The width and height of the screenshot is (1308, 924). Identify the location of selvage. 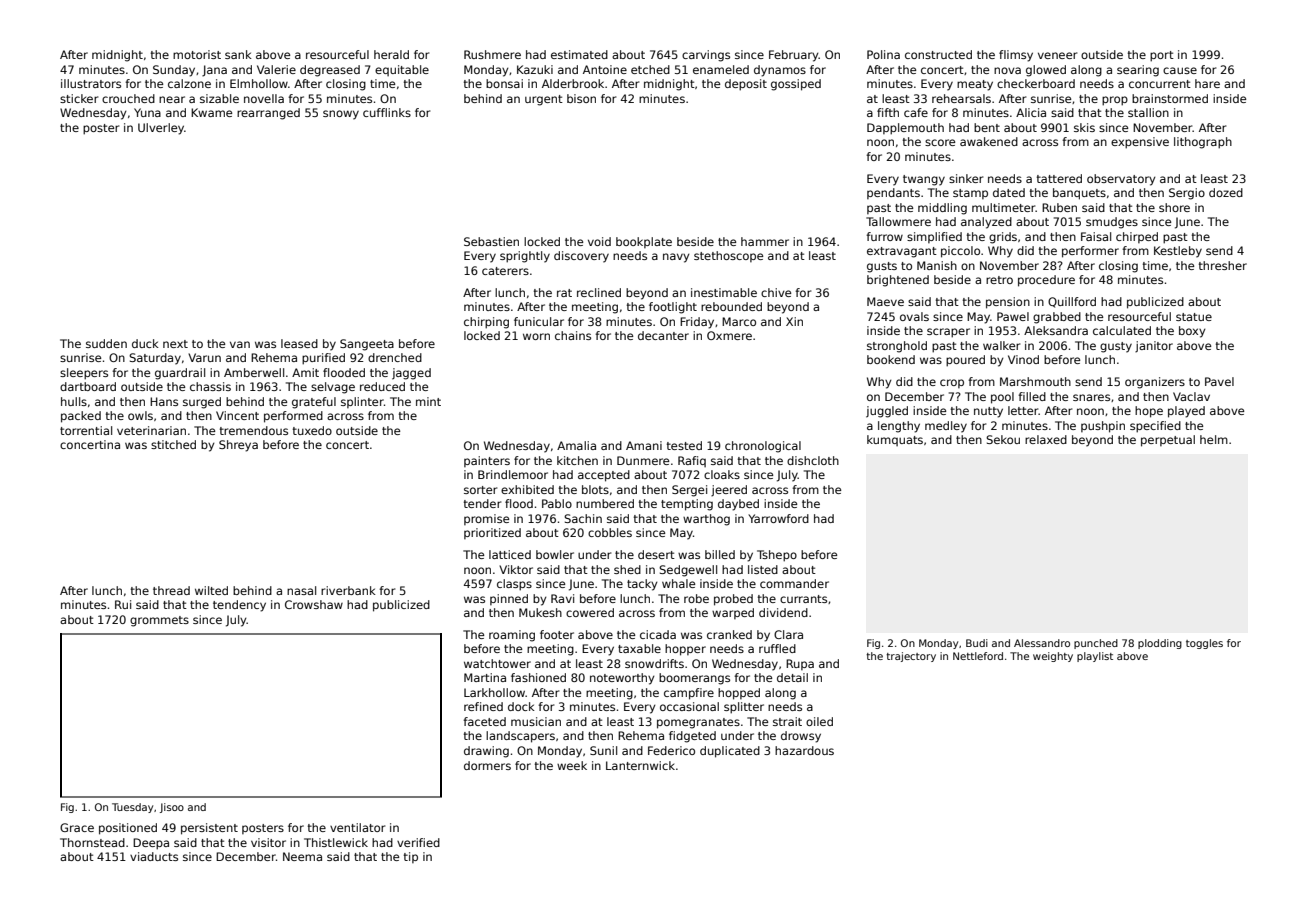
(333, 388).
